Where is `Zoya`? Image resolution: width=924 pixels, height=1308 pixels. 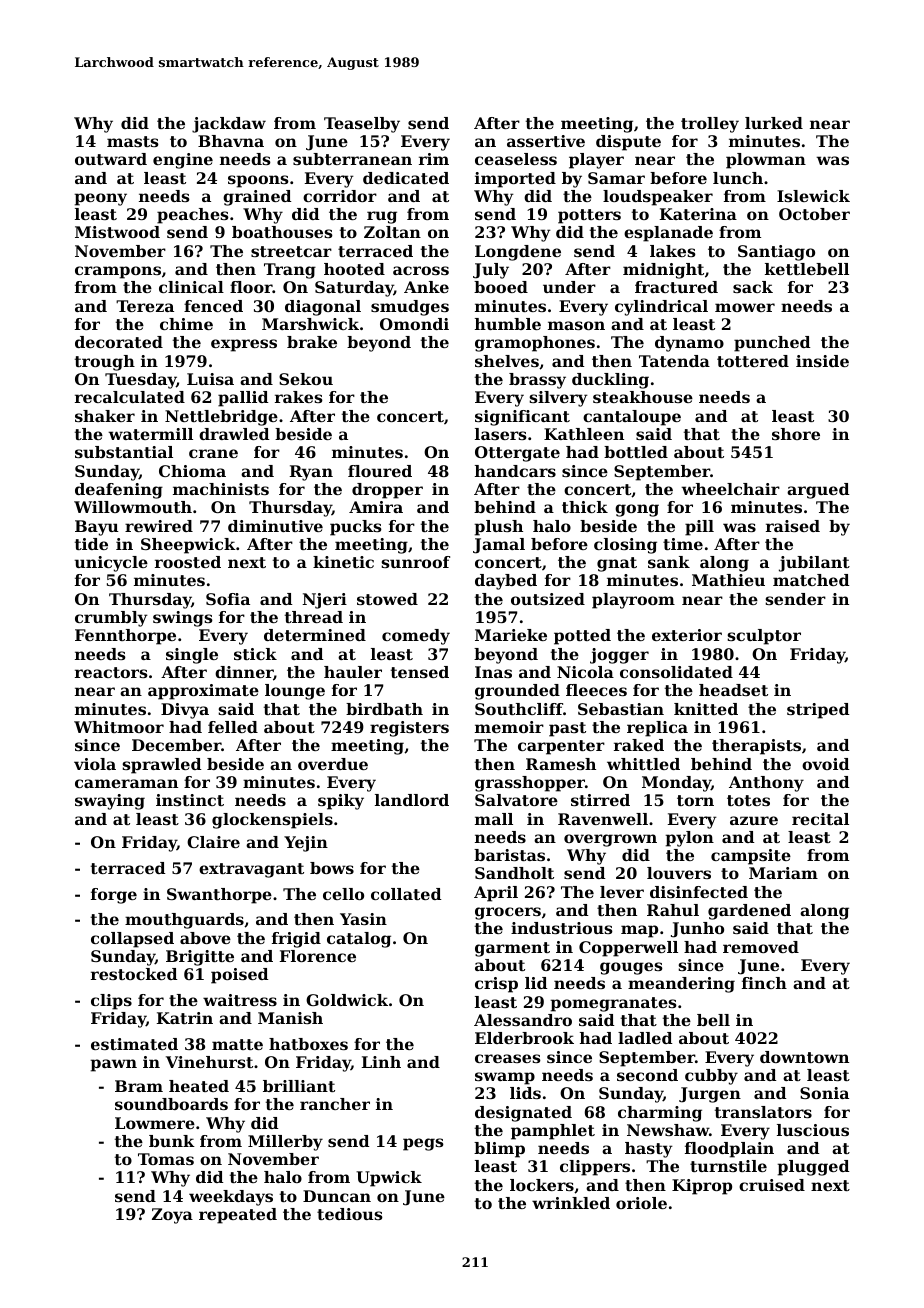
Zoya is located at coordinates (172, 1216).
